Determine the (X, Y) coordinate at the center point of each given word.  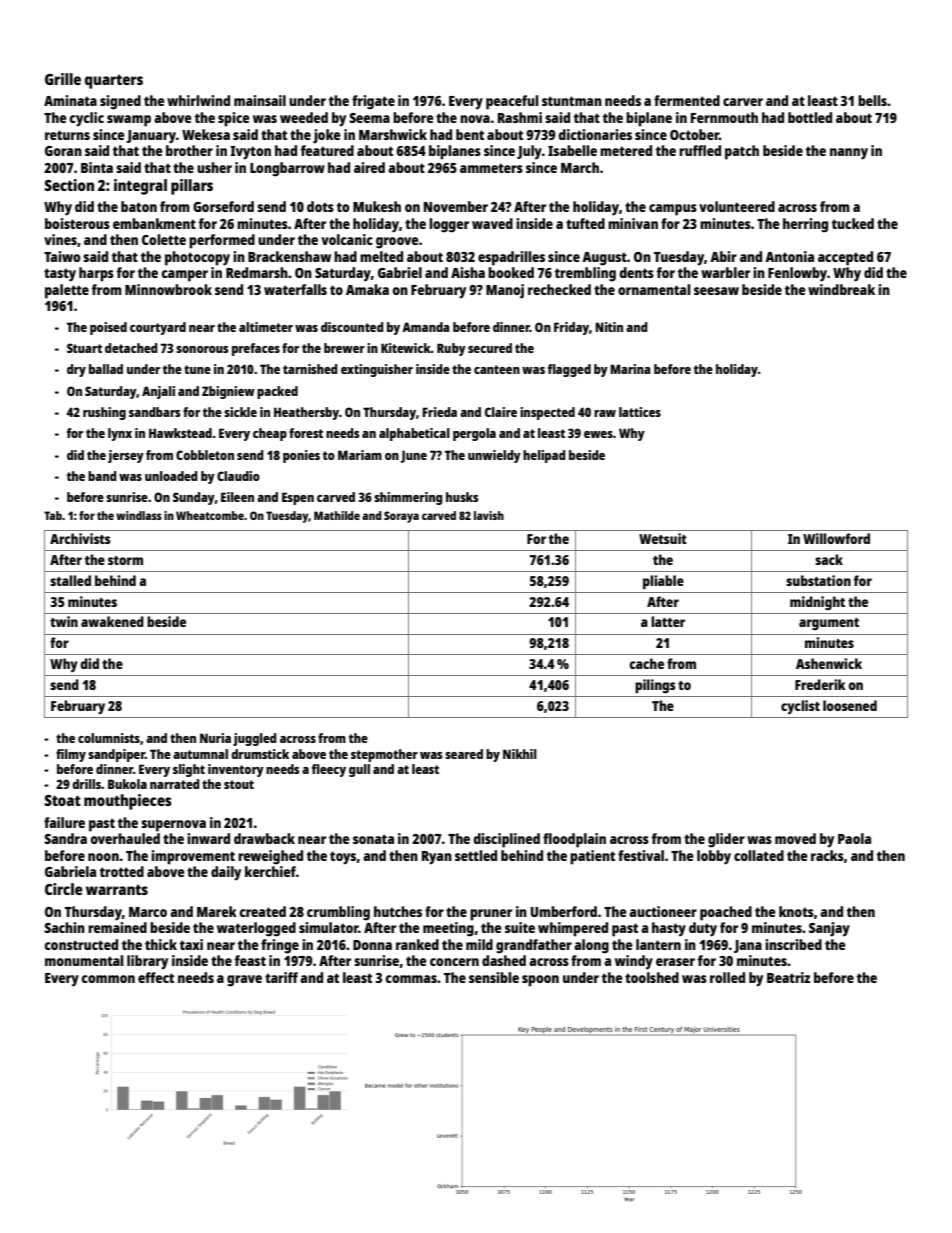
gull (359, 770)
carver (743, 102)
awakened (112, 621)
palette (67, 291)
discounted (352, 327)
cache (646, 663)
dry (76, 370)
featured (327, 150)
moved (795, 838)
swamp (129, 121)
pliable (663, 582)
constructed (81, 944)
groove (397, 243)
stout (239, 784)
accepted (845, 258)
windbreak (841, 289)
